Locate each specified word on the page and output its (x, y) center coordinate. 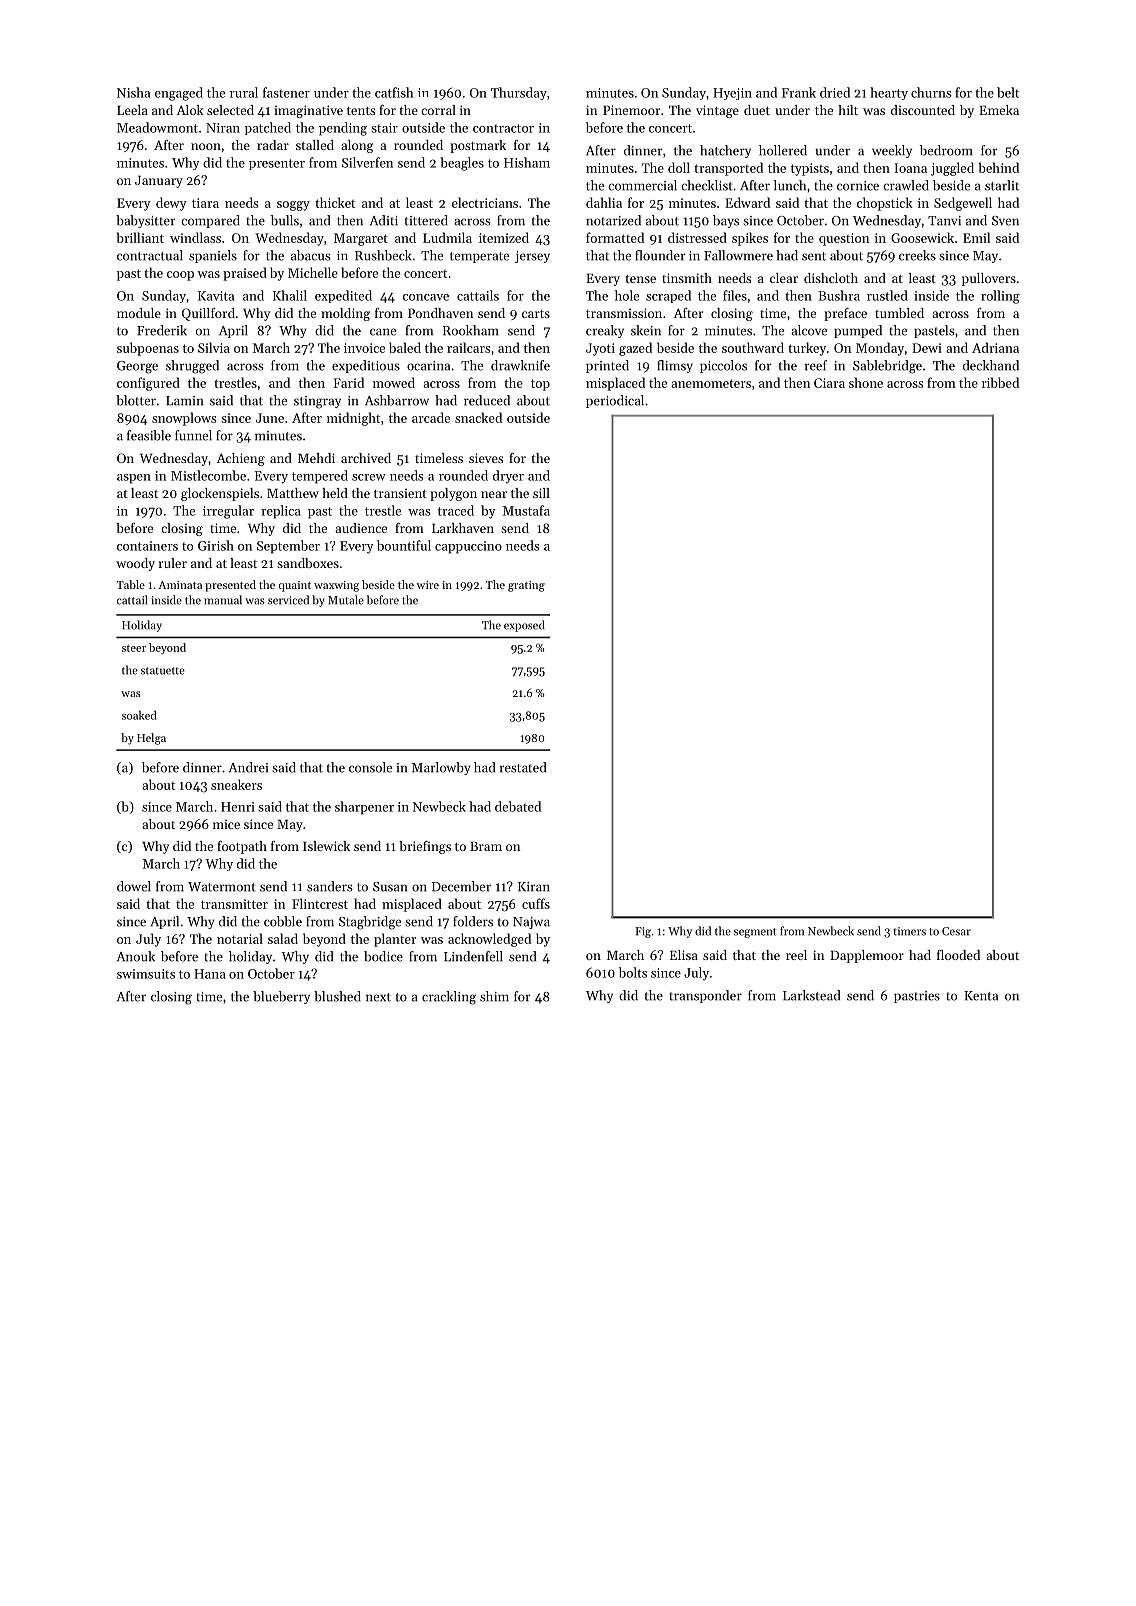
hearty (889, 93)
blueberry (281, 997)
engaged (179, 94)
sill (541, 493)
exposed (524, 626)
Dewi (927, 348)
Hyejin (732, 94)
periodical (615, 401)
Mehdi (316, 458)
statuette (163, 671)
